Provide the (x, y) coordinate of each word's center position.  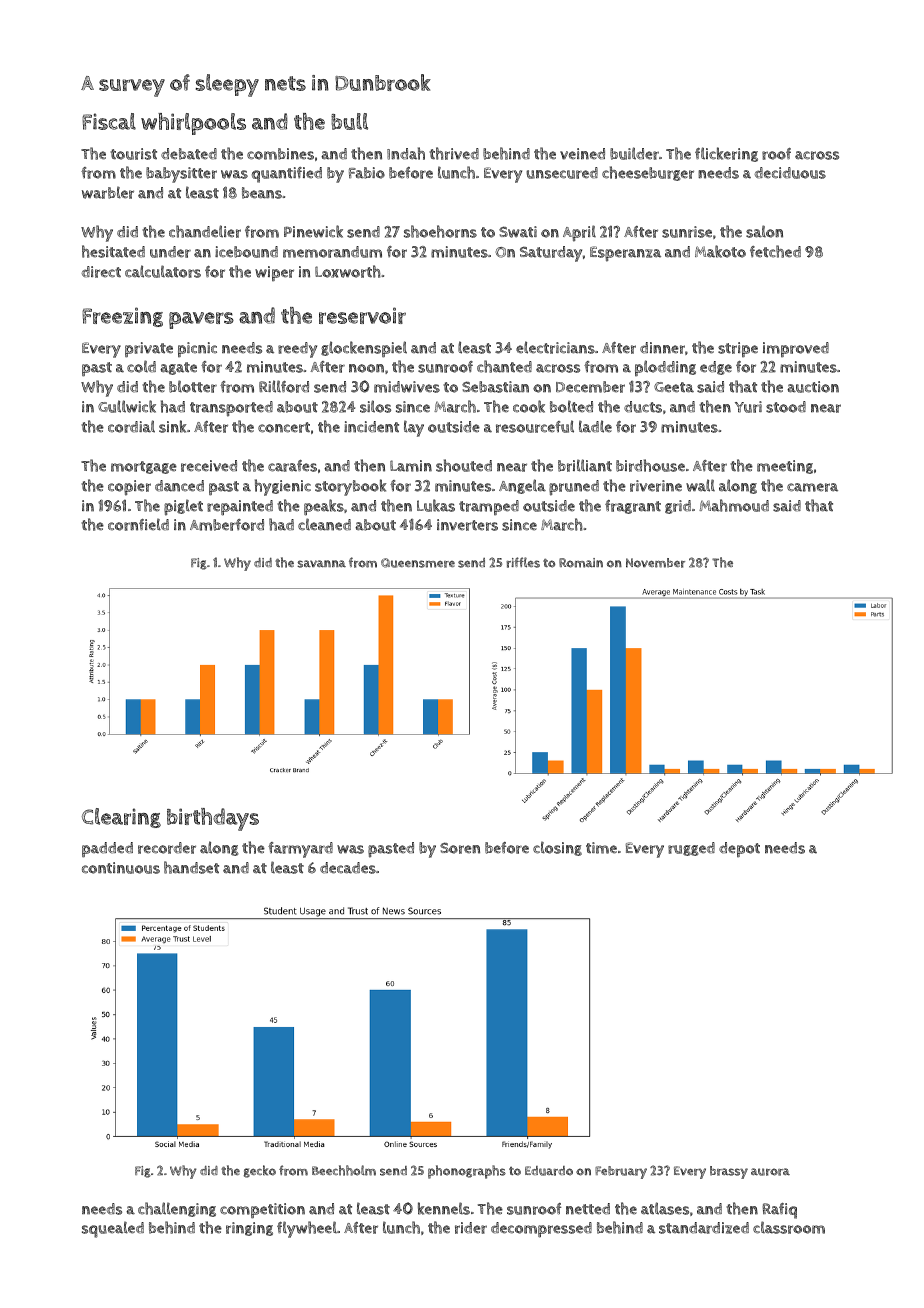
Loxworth (347, 271)
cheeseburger (648, 173)
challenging (177, 1209)
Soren (460, 848)
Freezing (122, 317)
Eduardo (549, 1171)
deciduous (790, 173)
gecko (260, 1171)
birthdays (213, 819)
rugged (691, 849)
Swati (518, 232)
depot (739, 849)
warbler (108, 192)
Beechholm (344, 1170)
